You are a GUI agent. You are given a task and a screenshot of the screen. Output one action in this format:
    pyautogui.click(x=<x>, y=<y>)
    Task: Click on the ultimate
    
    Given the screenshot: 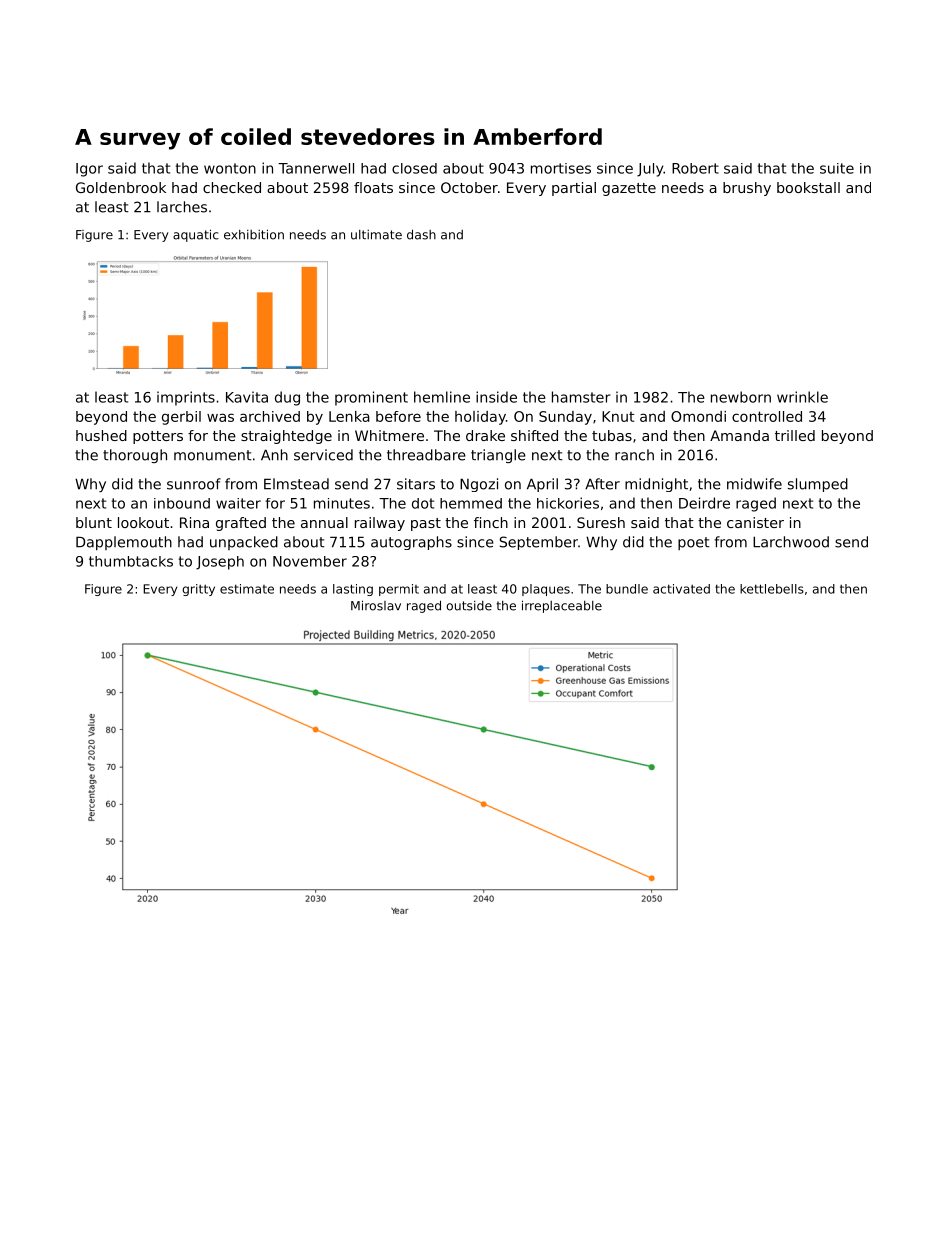 What is the action you would take?
    pyautogui.click(x=376, y=235)
